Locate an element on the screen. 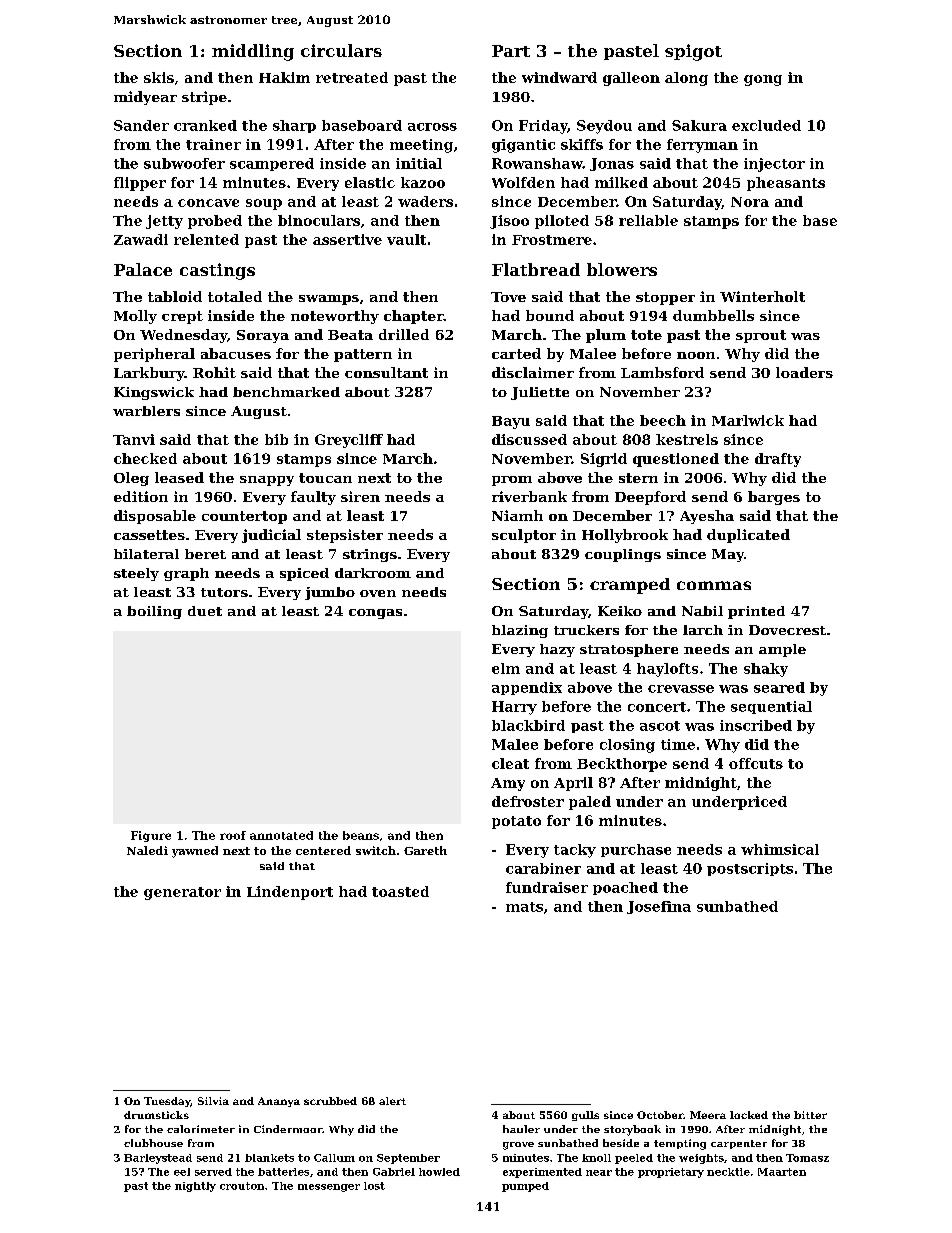 Image resolution: width=952 pixels, height=1233 pixels. boiling is located at coordinates (154, 612).
